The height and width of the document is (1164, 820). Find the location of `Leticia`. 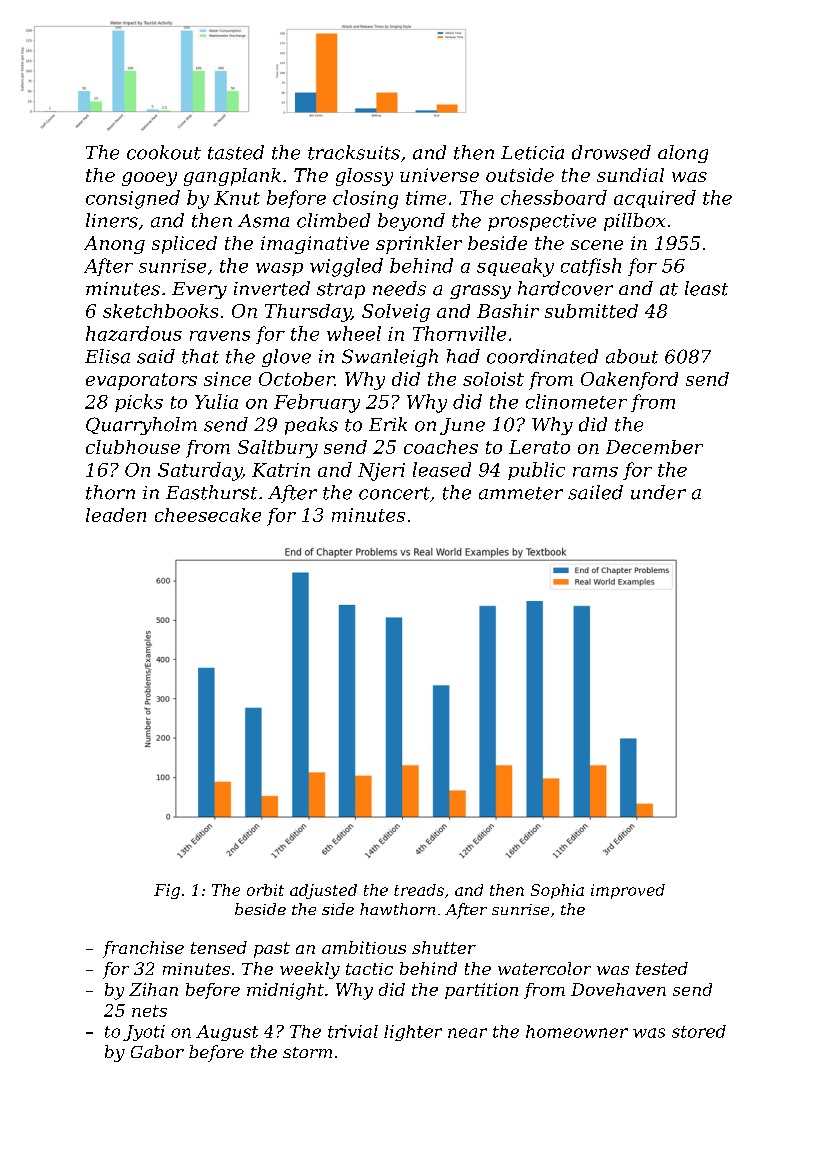

Leticia is located at coordinates (532, 153).
